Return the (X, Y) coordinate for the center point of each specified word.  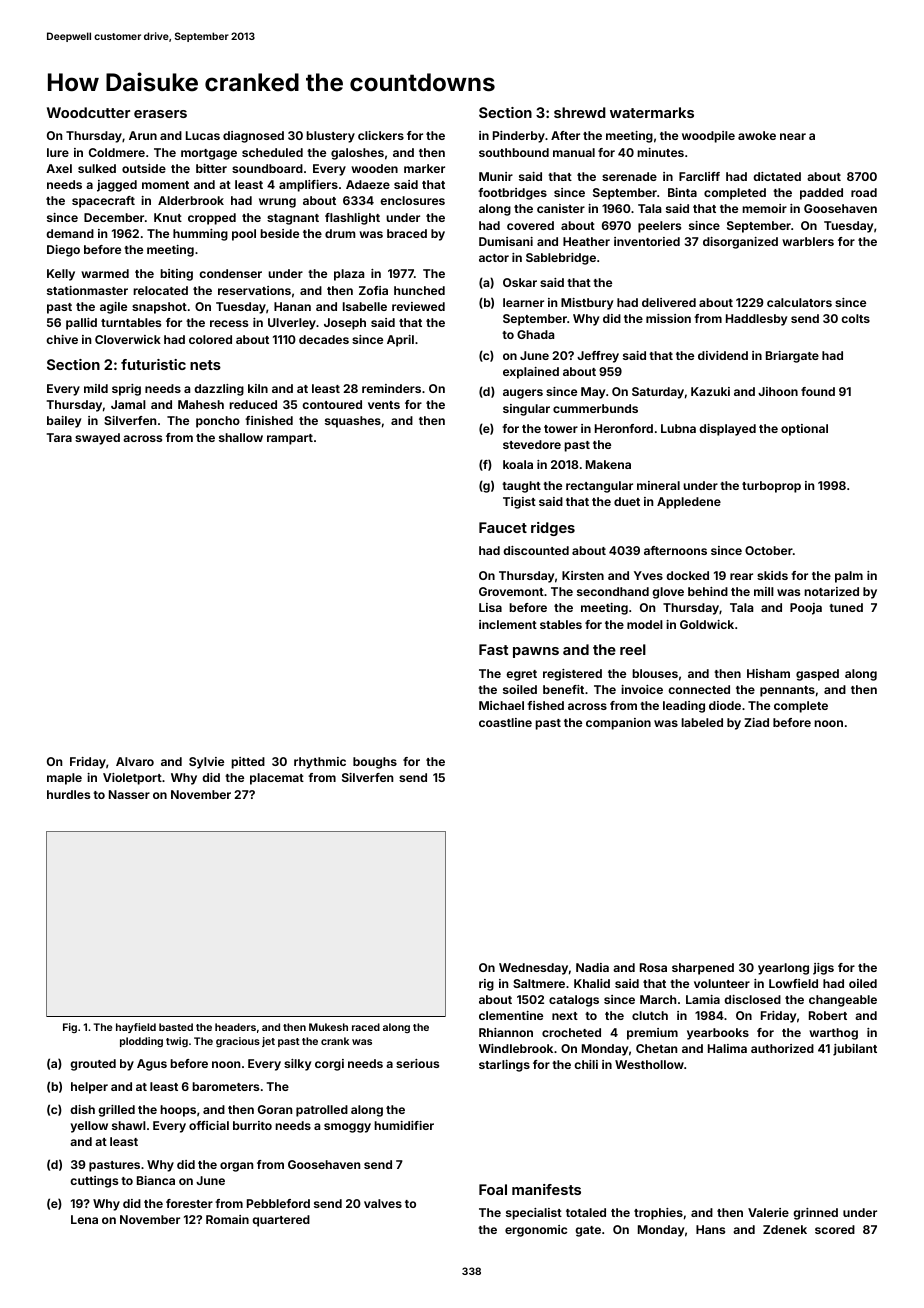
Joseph (345, 324)
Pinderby (519, 137)
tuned (846, 607)
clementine (511, 1015)
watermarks (652, 112)
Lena (84, 1219)
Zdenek (785, 1229)
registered (572, 675)
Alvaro (135, 761)
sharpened (703, 969)
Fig (70, 1028)
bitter (211, 168)
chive (62, 339)
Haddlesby (756, 320)
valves (383, 1203)
